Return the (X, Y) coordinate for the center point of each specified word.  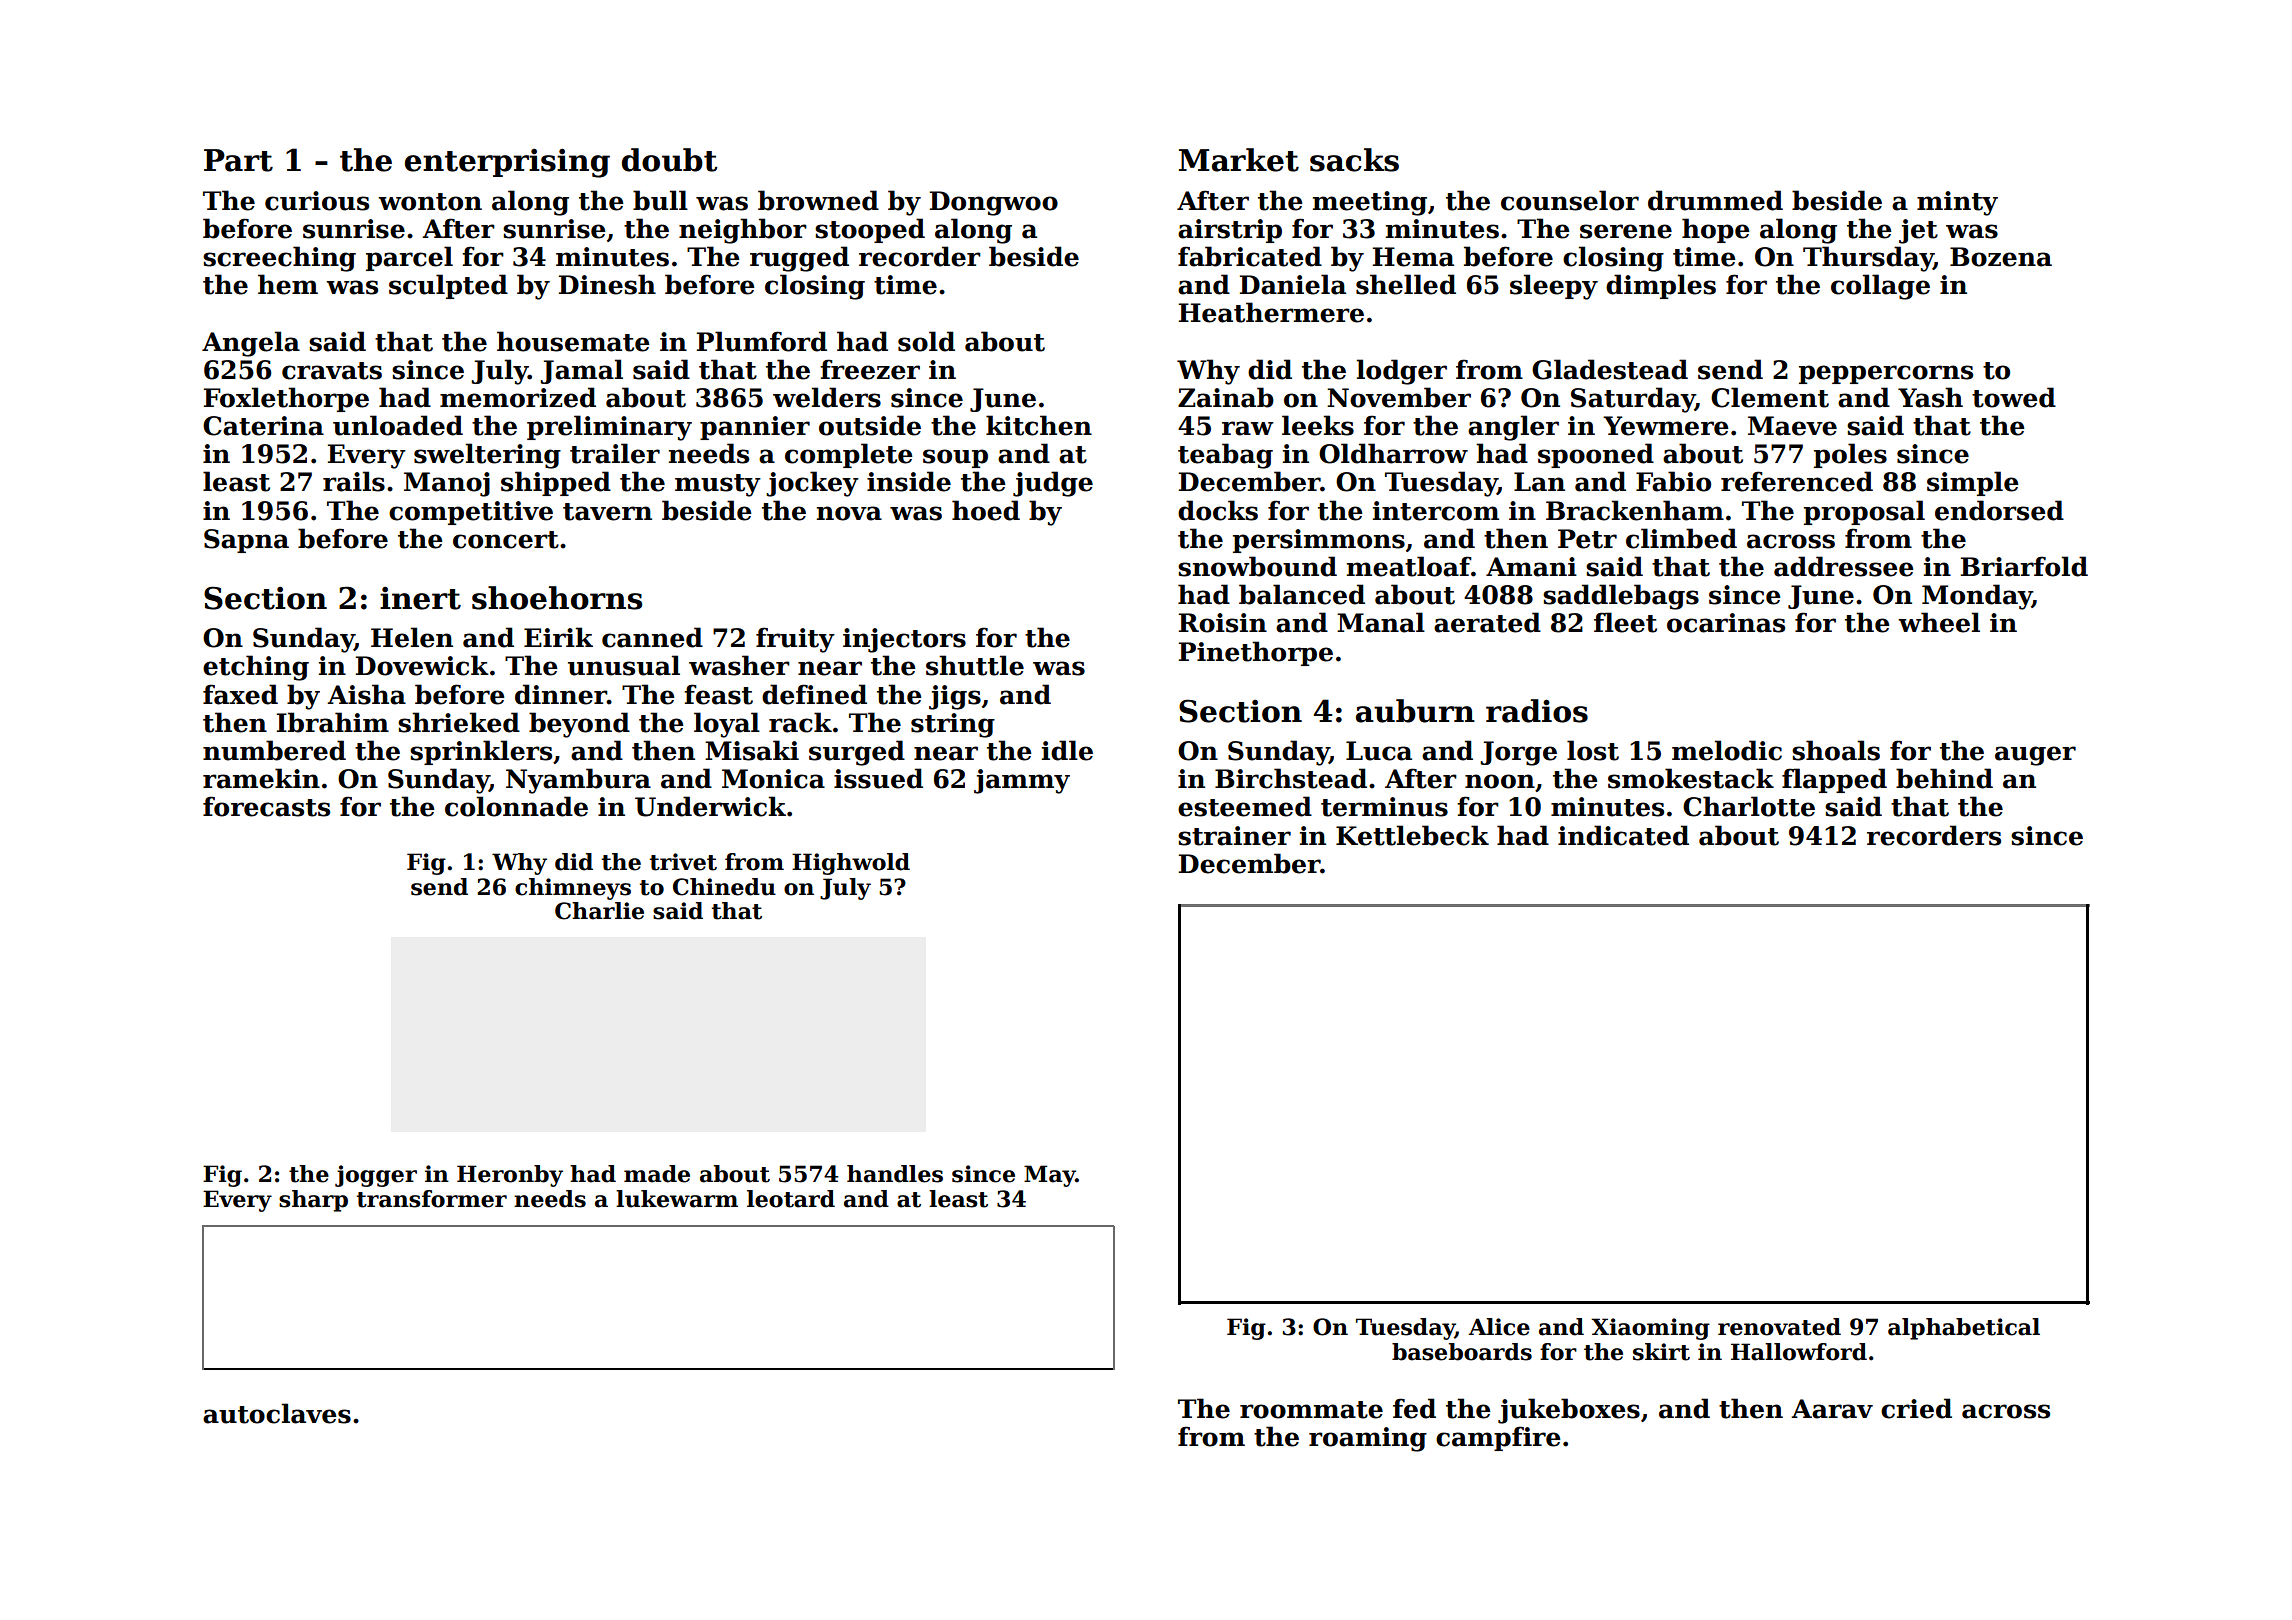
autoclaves (277, 1413)
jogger (376, 1176)
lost (1593, 750)
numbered (274, 750)
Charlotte (1749, 806)
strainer (1234, 836)
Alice (1499, 1327)
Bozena (2001, 257)
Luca (1379, 751)
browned (818, 200)
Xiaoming (1650, 1329)
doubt (670, 160)
